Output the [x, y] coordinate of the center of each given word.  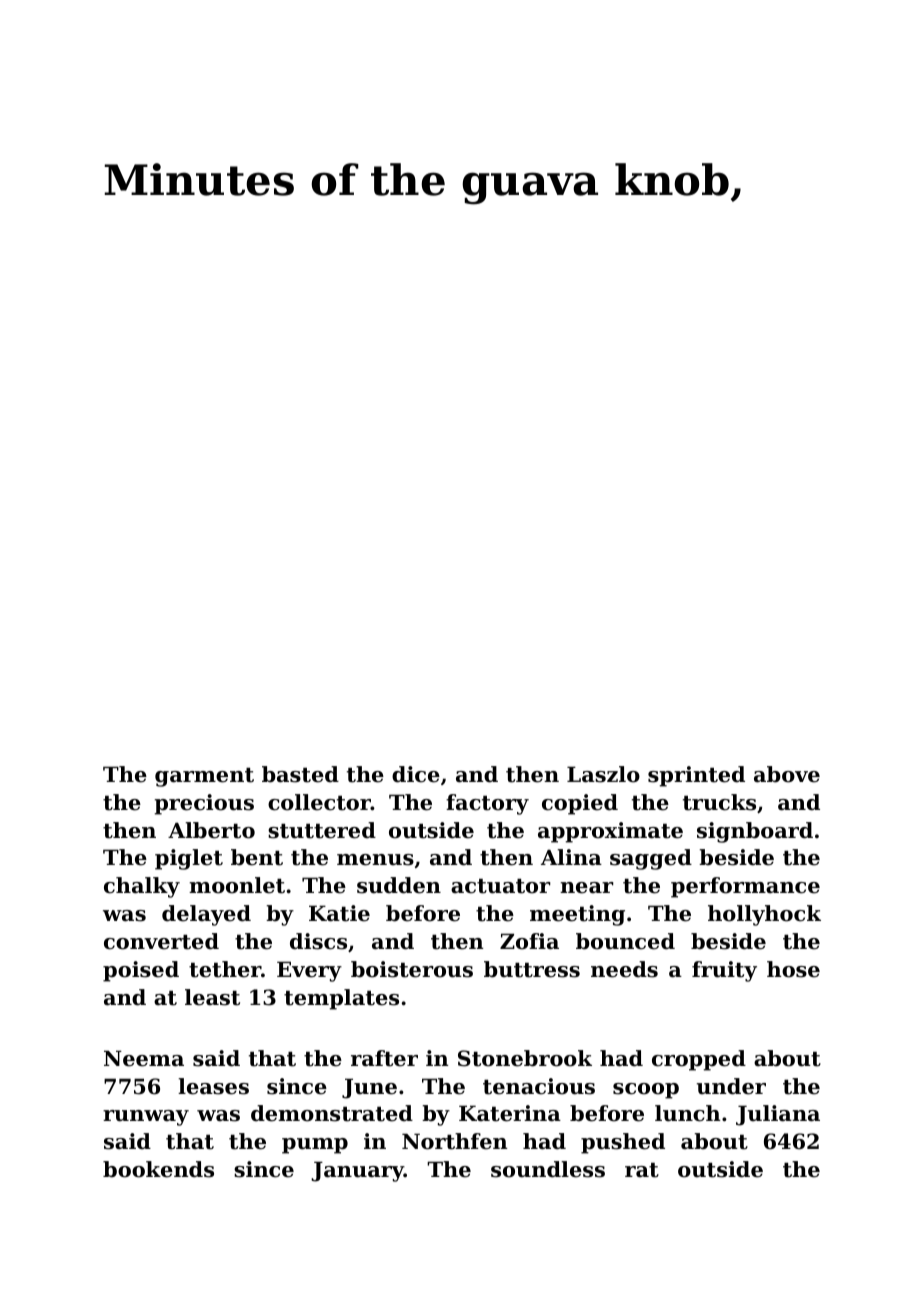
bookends [158, 1169]
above [787, 774]
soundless [548, 1169]
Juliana [778, 1115]
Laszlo [603, 774]
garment [204, 777]
